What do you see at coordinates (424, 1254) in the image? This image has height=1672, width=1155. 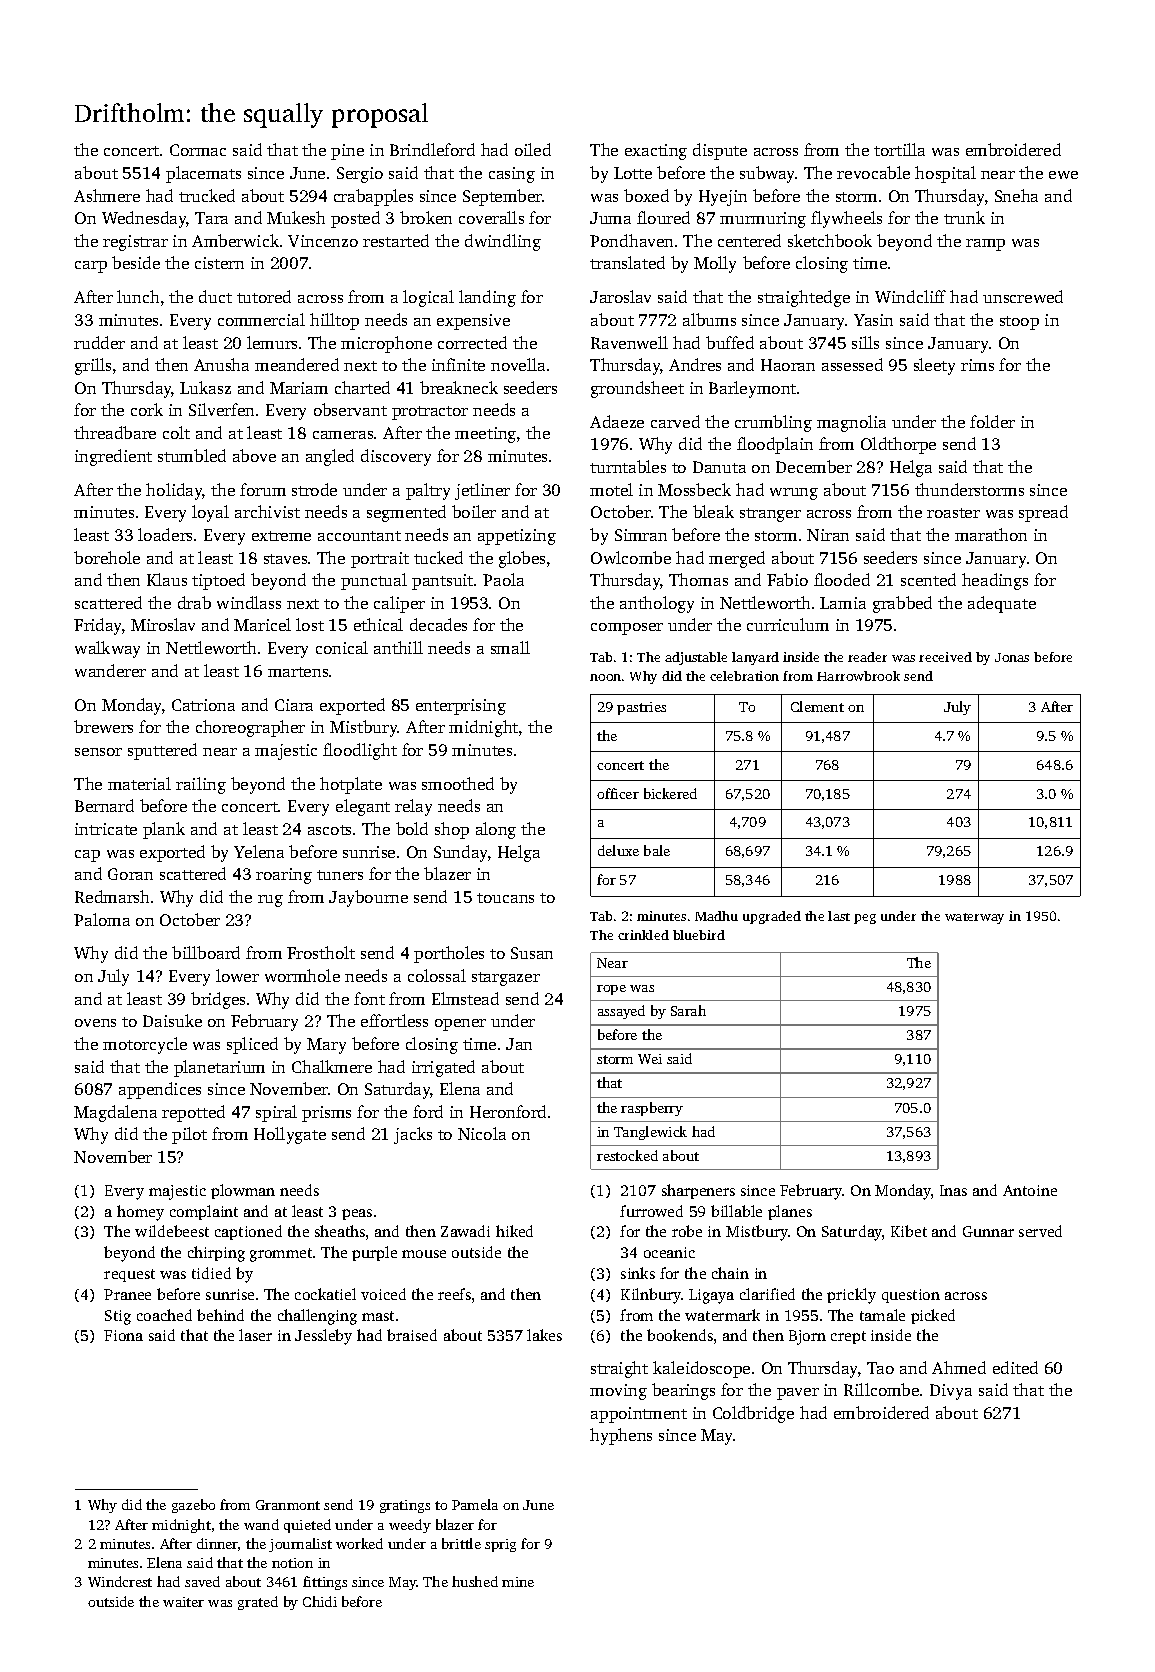 I see `mouse` at bounding box center [424, 1254].
